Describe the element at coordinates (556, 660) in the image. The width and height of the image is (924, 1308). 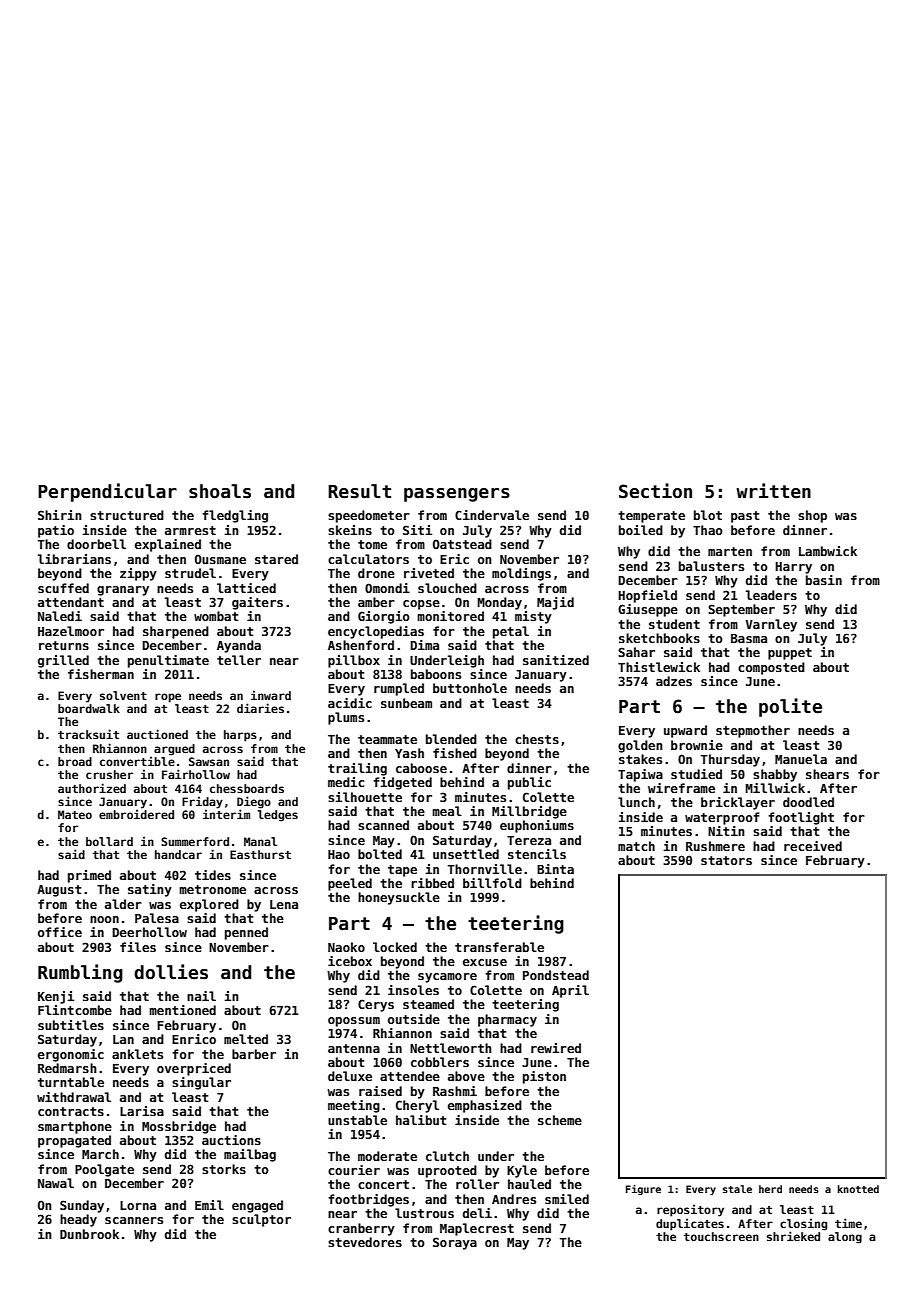
I see `sanitized` at that location.
